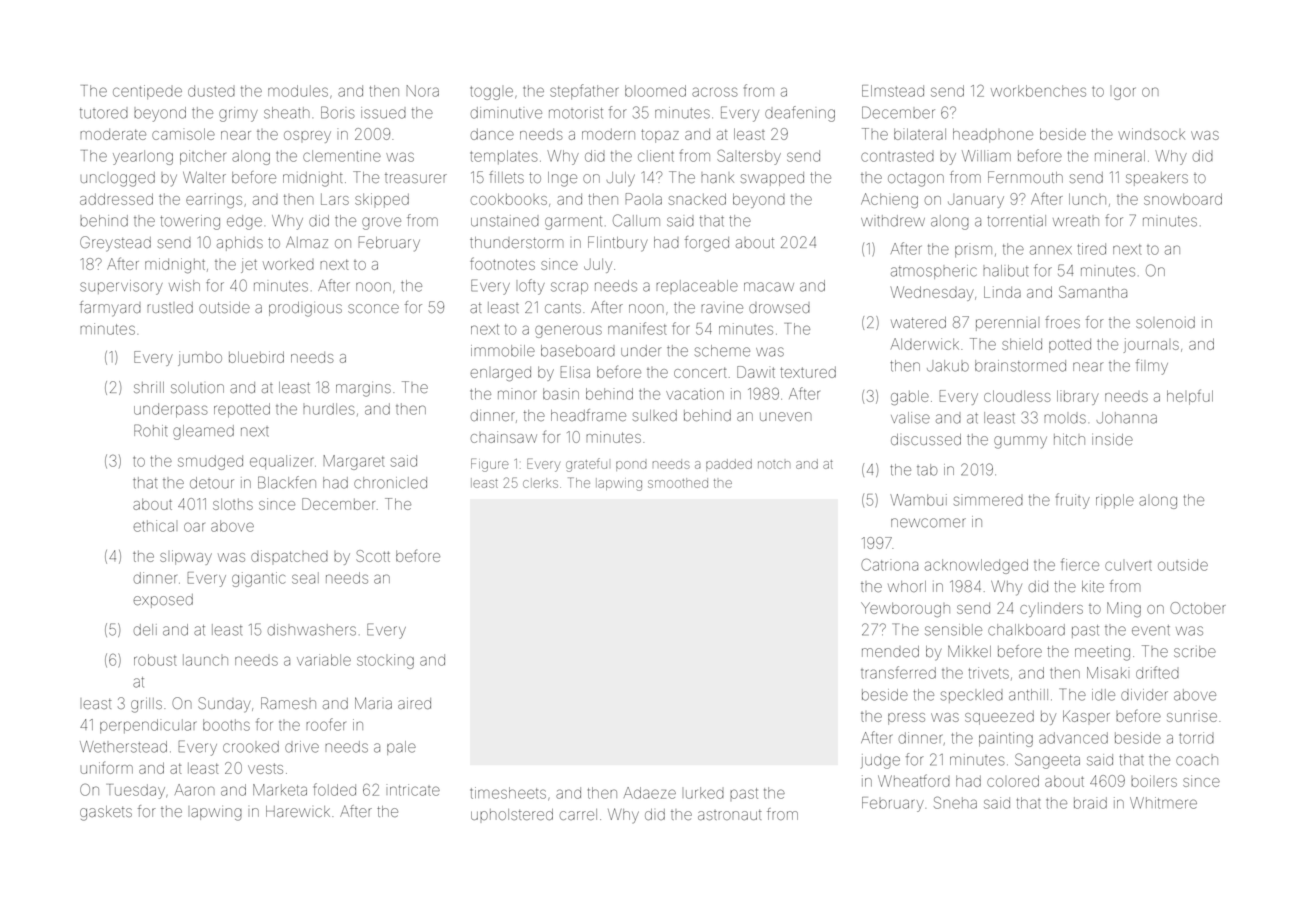 This screenshot has width=1308, height=924. What do you see at coordinates (722, 308) in the screenshot?
I see `ravine` at bounding box center [722, 308].
